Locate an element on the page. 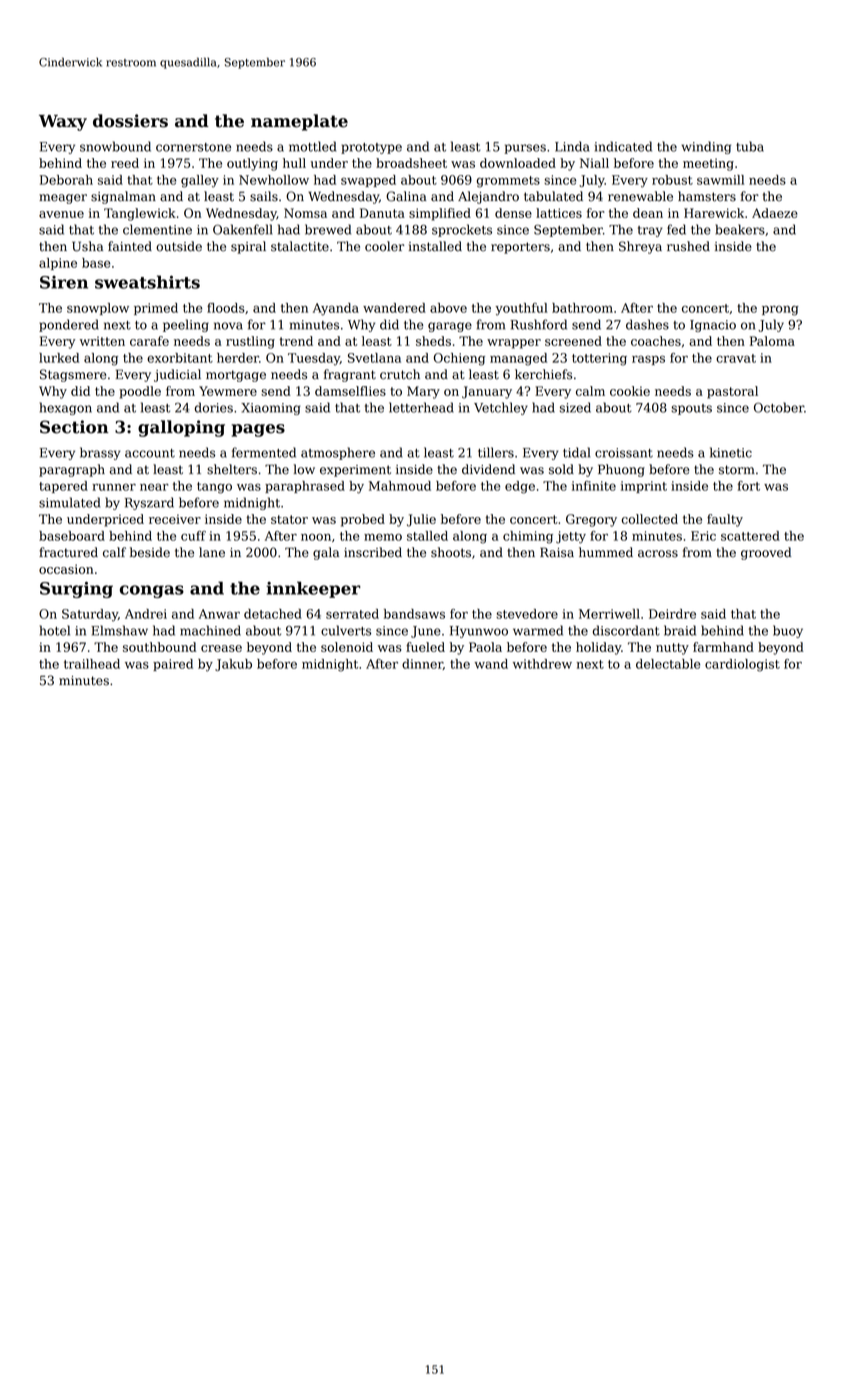  Linda is located at coordinates (572, 146).
